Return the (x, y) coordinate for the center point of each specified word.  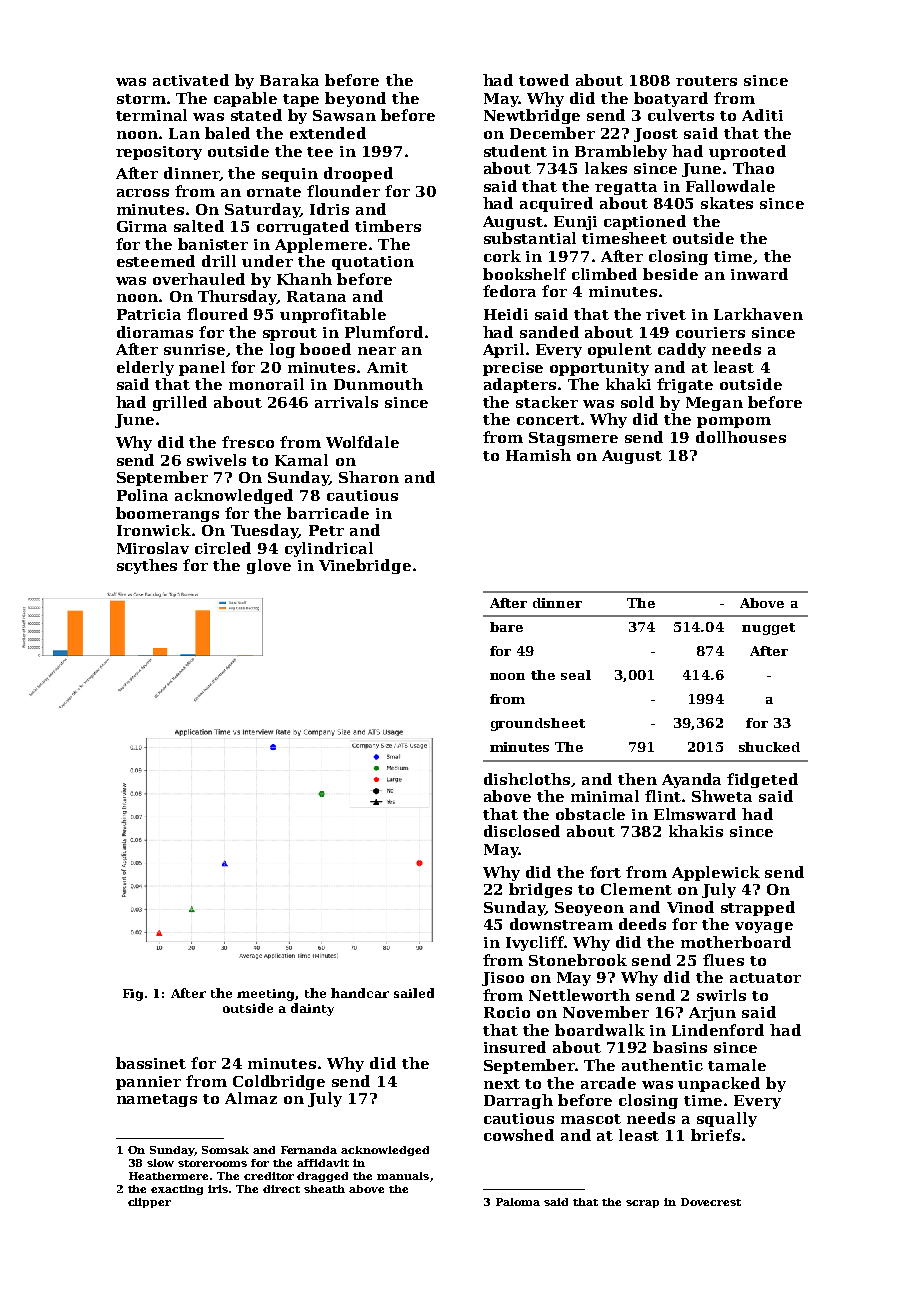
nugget (768, 629)
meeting (265, 995)
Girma (142, 226)
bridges (540, 890)
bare (506, 627)
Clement (636, 889)
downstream (561, 924)
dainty (312, 1009)
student (515, 151)
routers (706, 81)
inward (759, 274)
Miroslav (153, 548)
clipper (149, 1203)
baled (227, 133)
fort (605, 872)
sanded (549, 332)
